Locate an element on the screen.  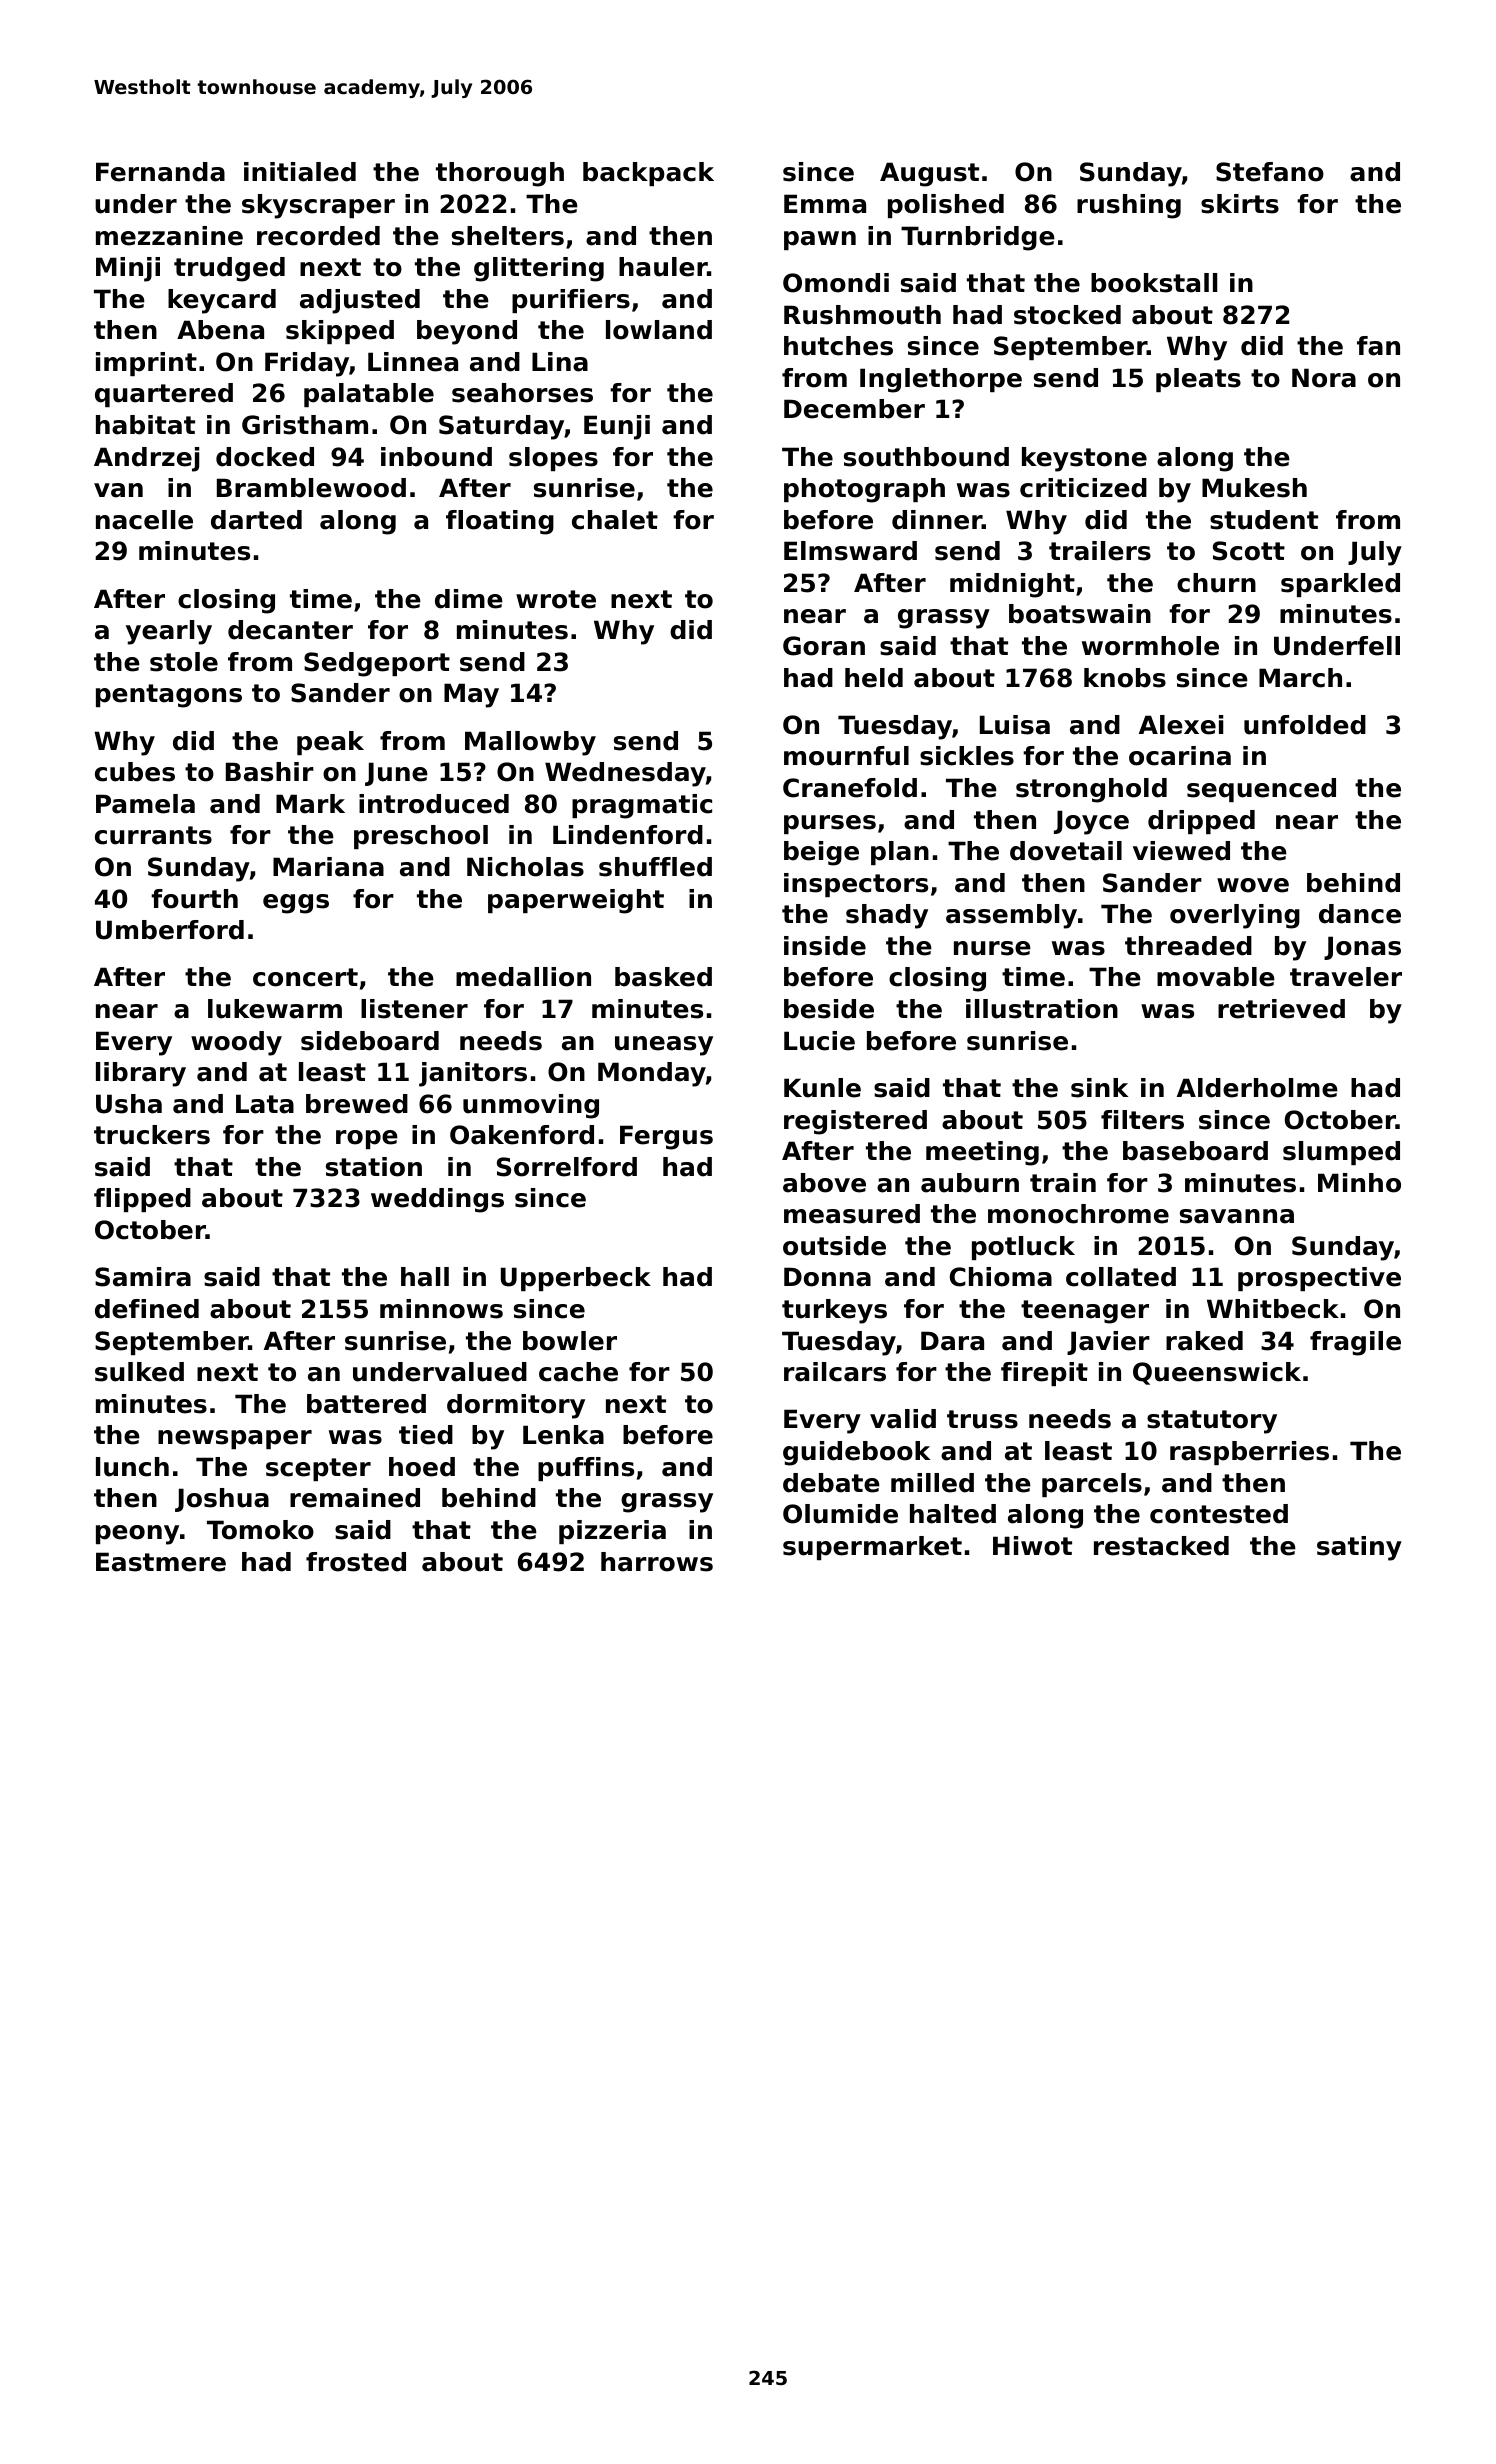
Turnbridge is located at coordinates (978, 238).
